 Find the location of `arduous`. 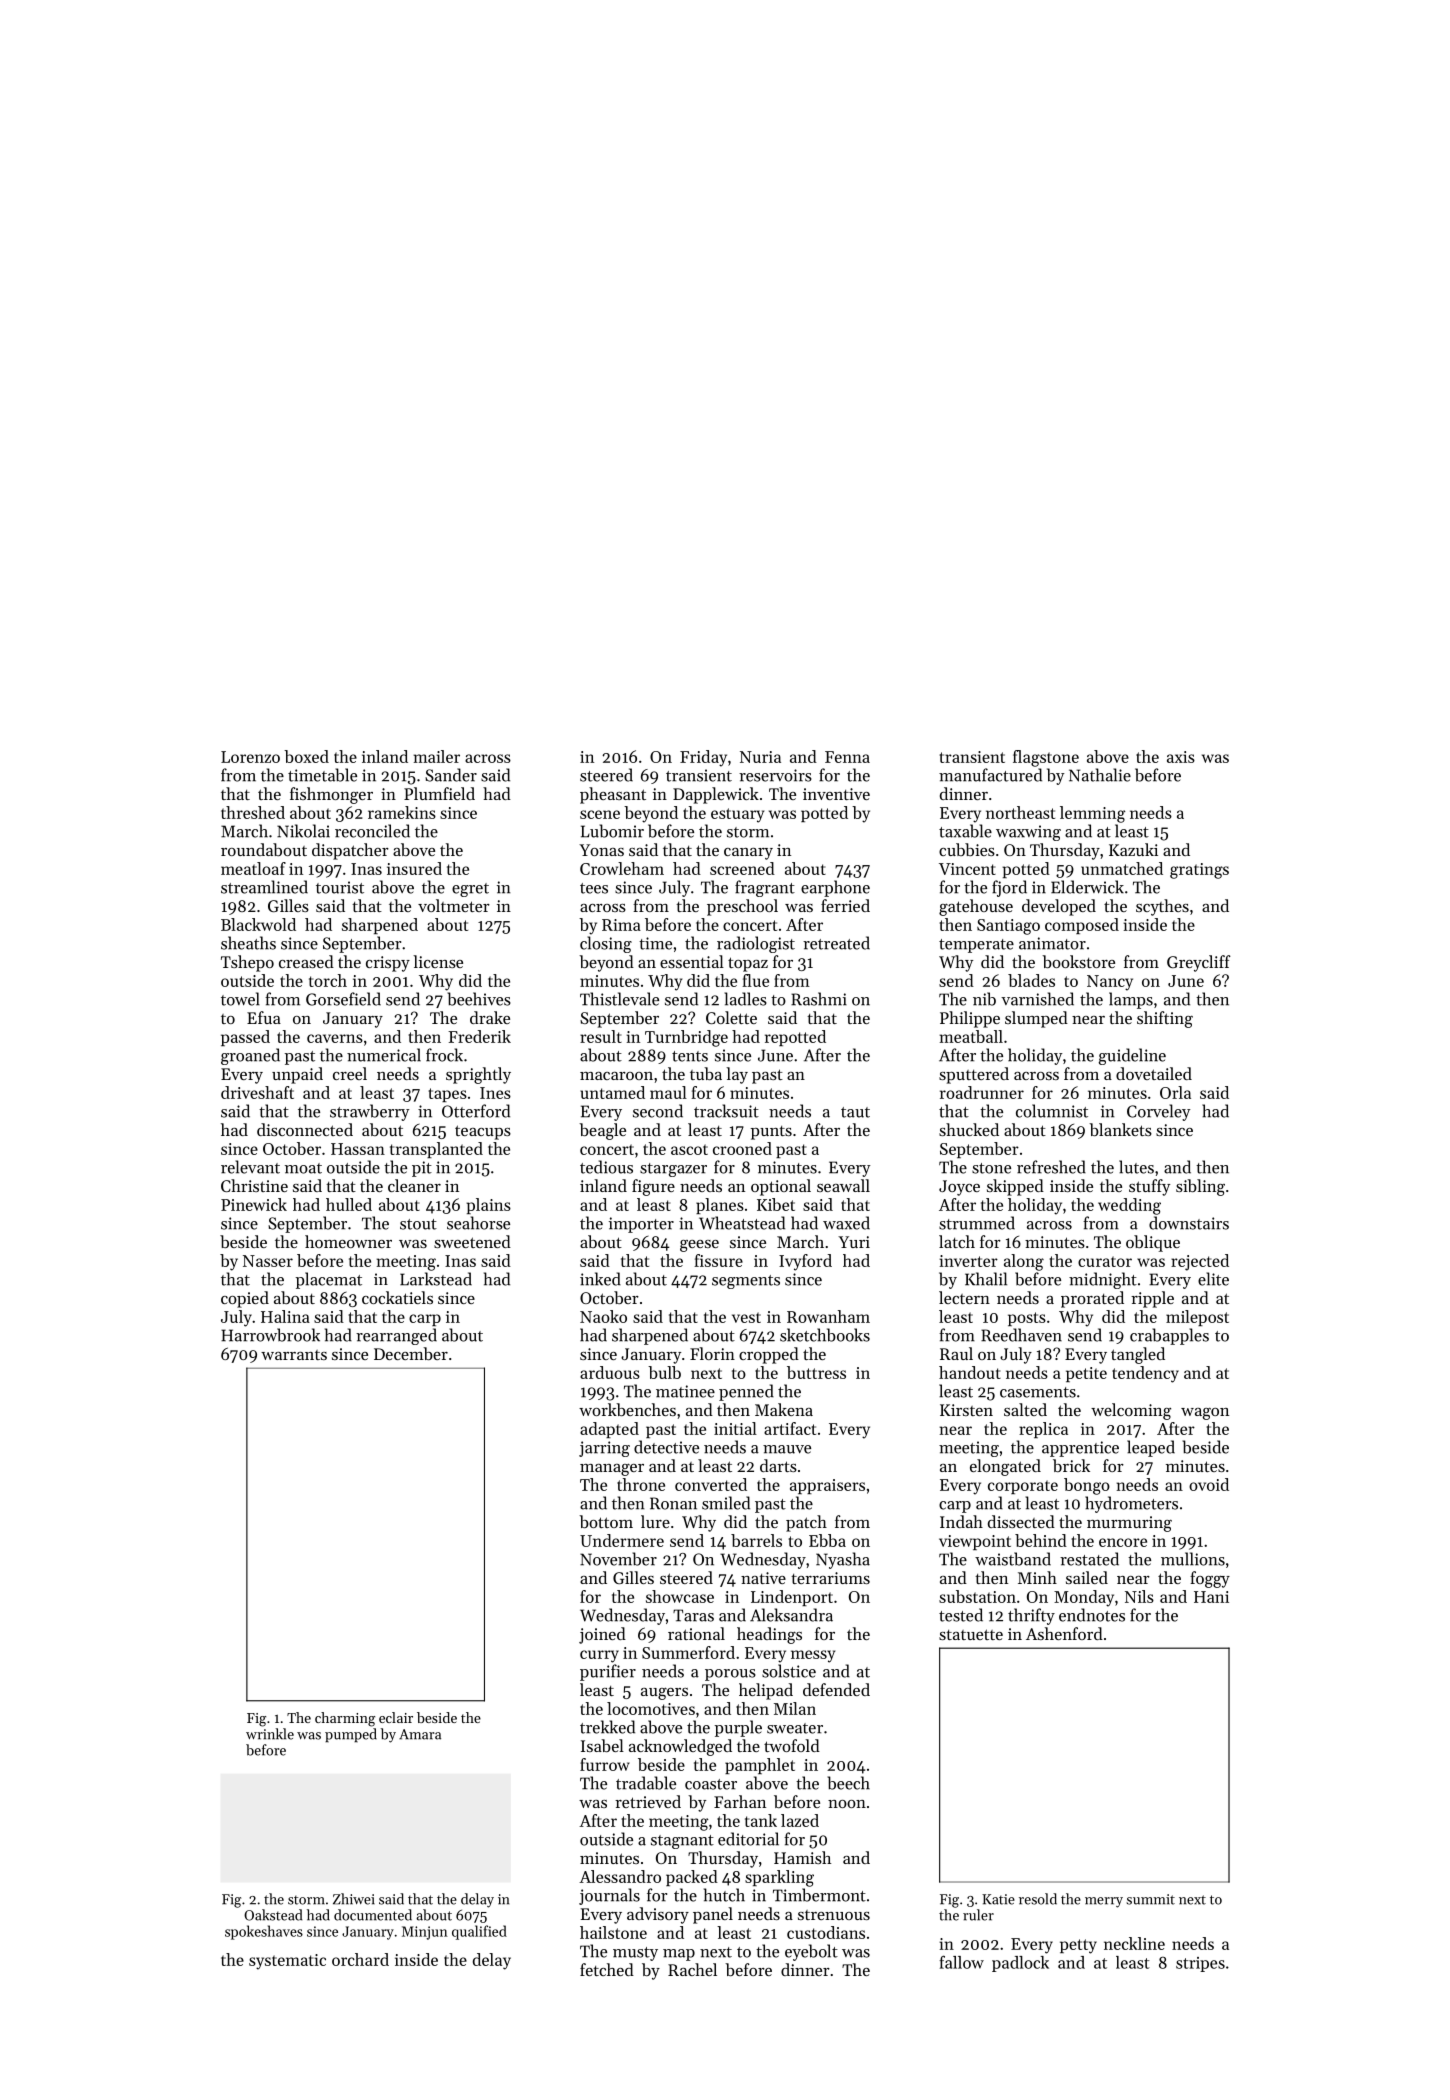

arduous is located at coordinates (610, 1372).
